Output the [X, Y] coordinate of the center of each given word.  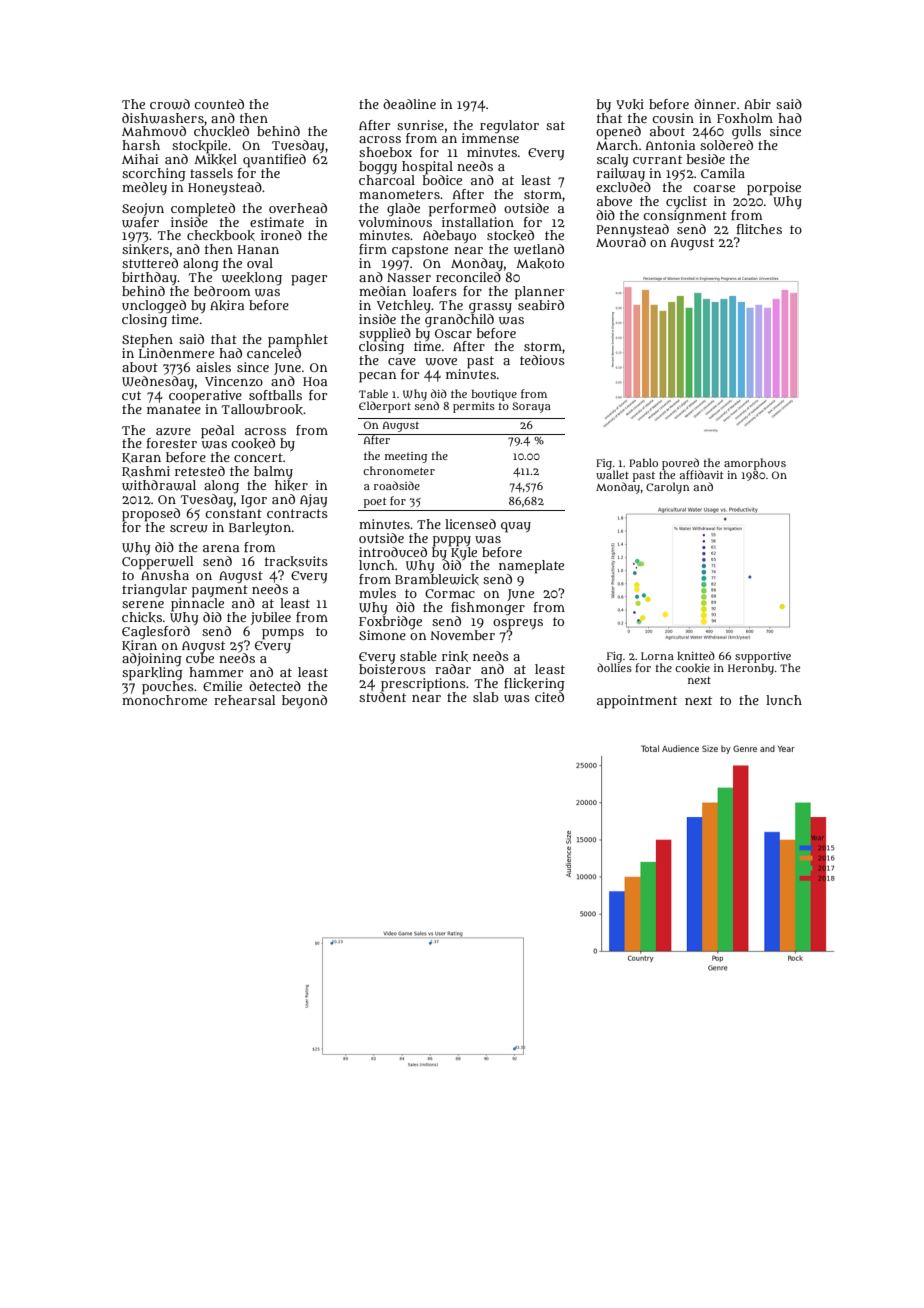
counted [219, 104]
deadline [409, 104]
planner [539, 292]
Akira [227, 305]
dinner [715, 104]
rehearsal [245, 700]
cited [549, 697]
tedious [542, 360]
